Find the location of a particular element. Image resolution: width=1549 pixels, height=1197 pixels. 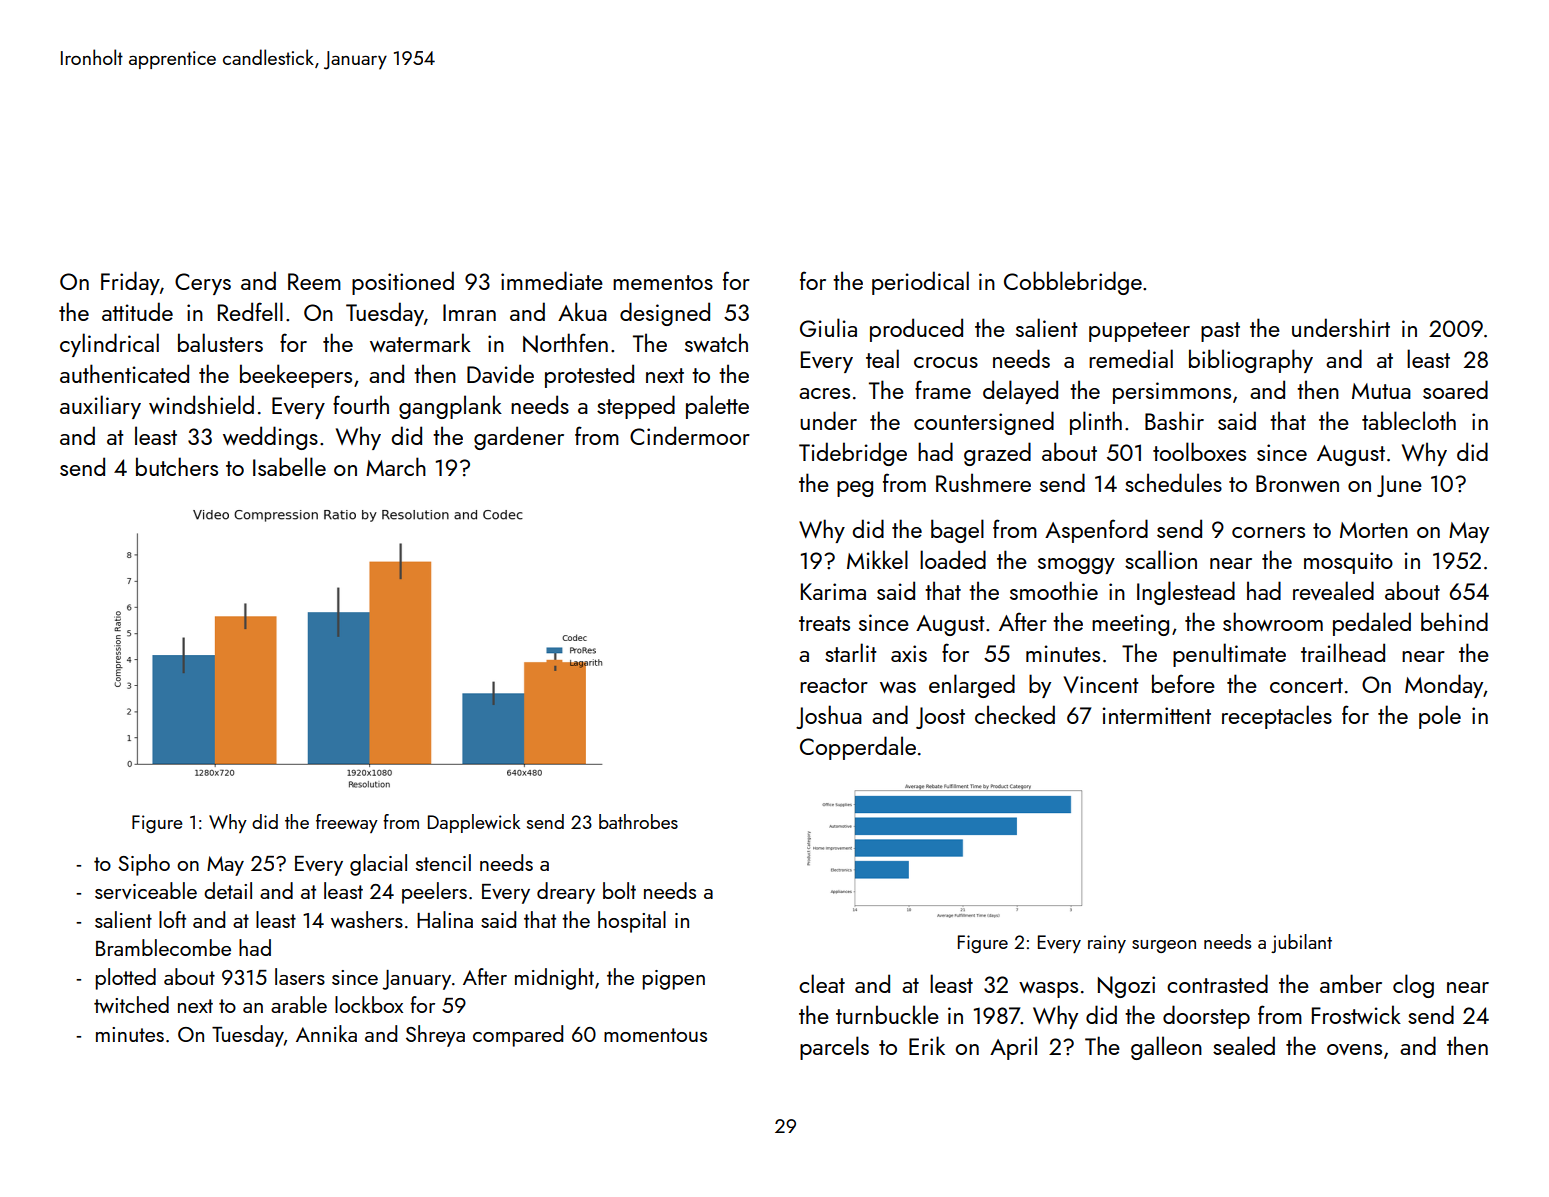

delayed is located at coordinates (1020, 392).
